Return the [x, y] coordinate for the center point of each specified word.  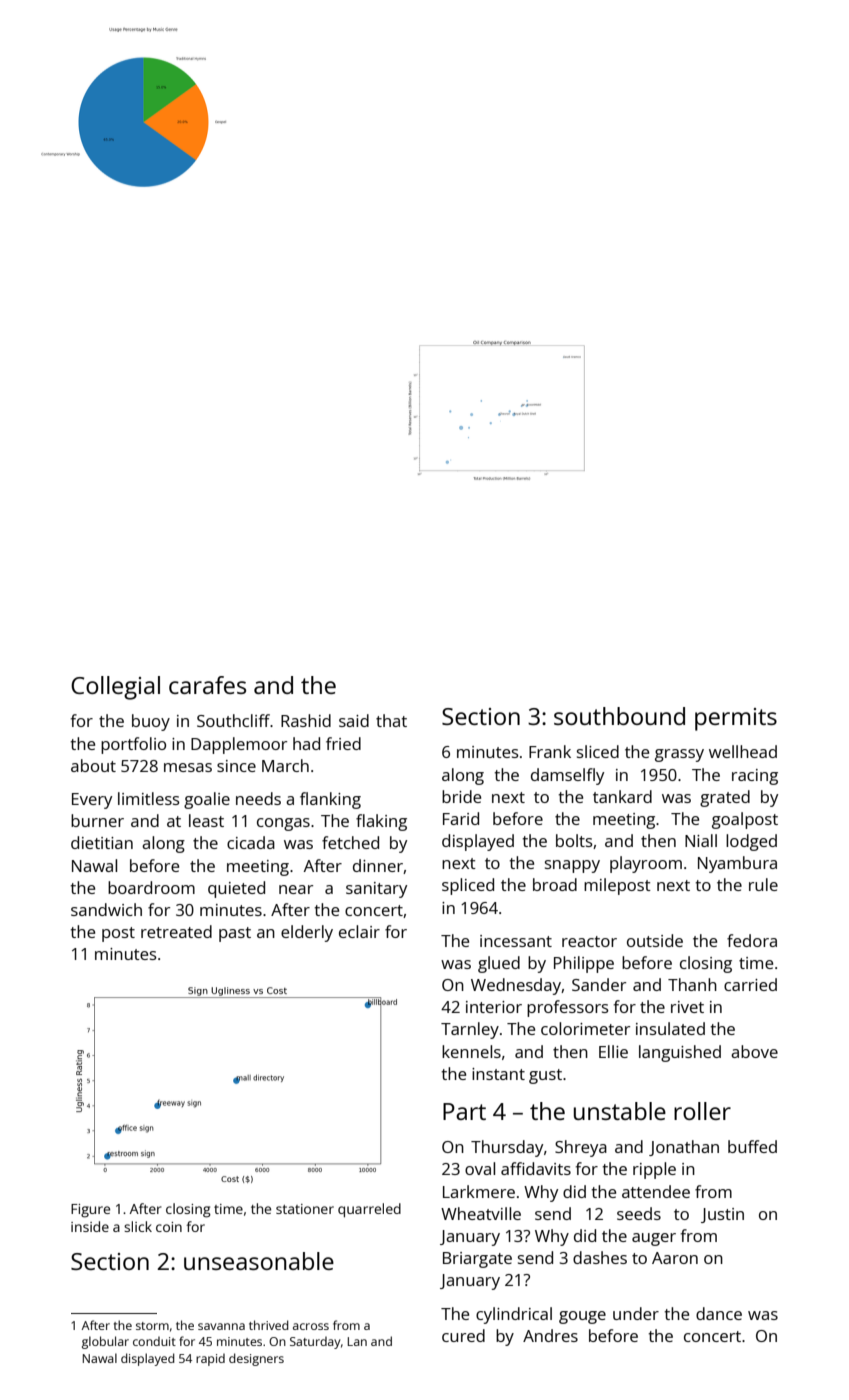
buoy [151, 722]
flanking [330, 800]
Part [464, 1111]
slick [138, 1226]
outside [655, 940]
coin [169, 1227]
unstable [620, 1111]
